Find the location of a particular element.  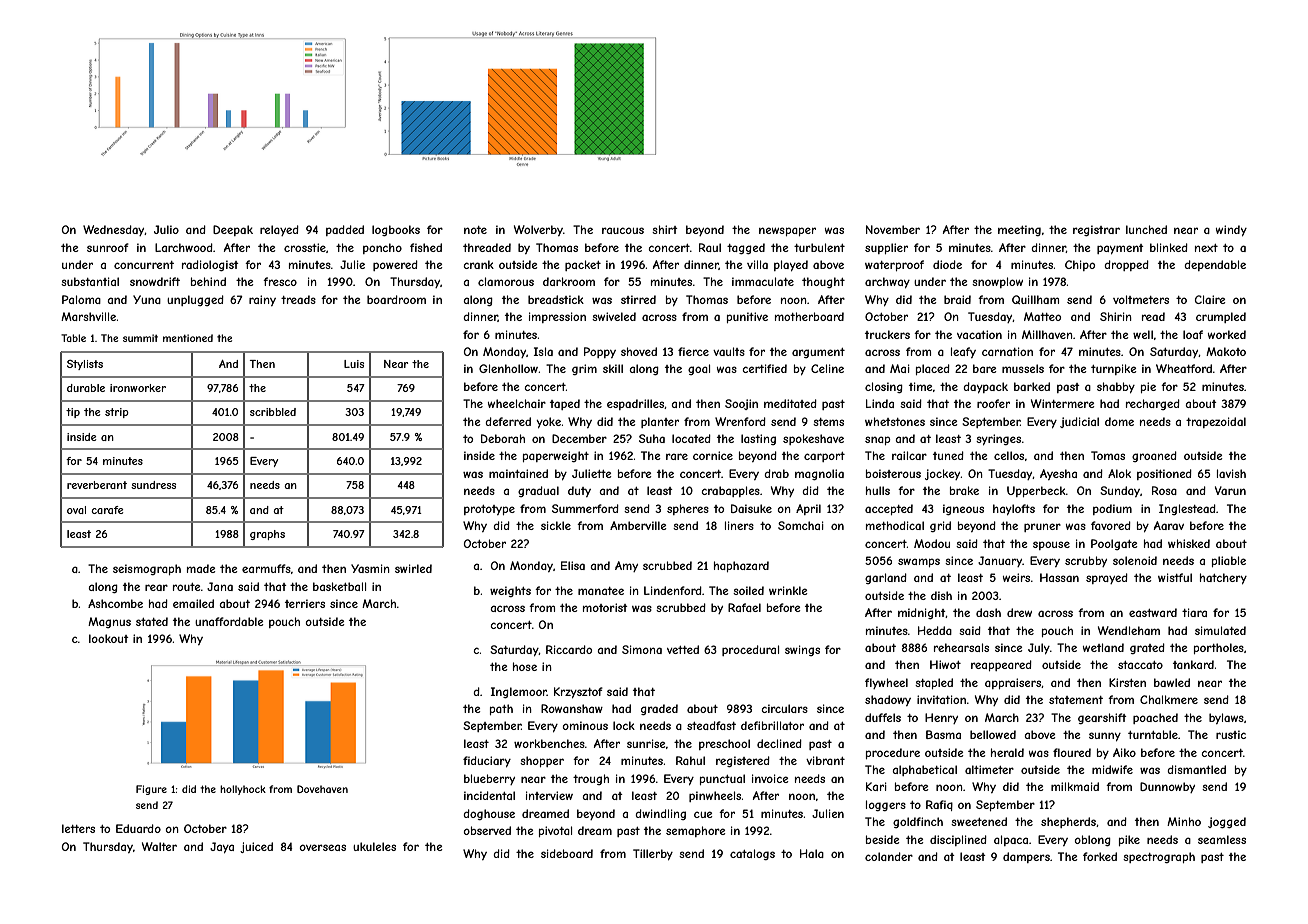

note is located at coordinates (475, 230).
